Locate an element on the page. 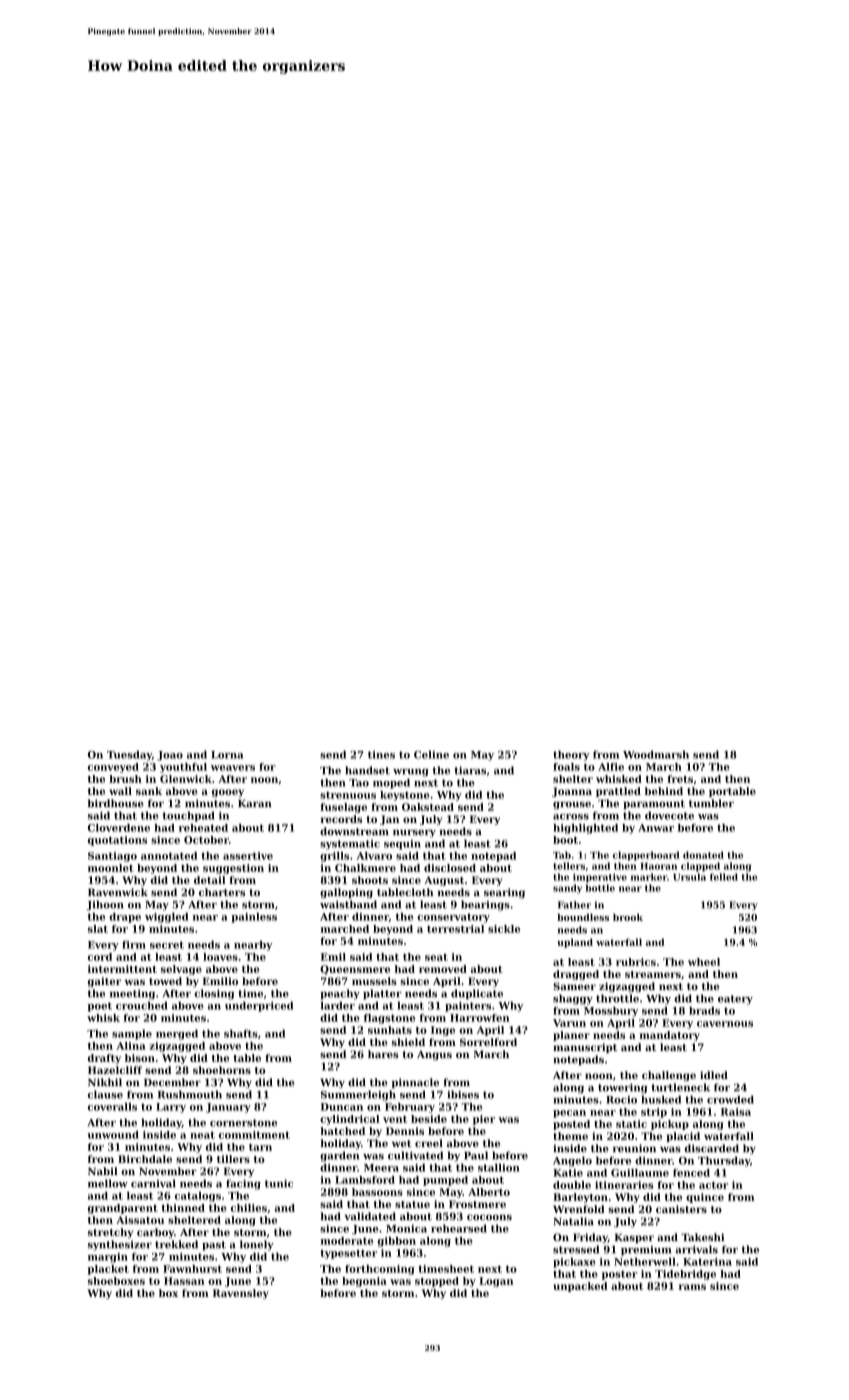  shaggy is located at coordinates (573, 999).
